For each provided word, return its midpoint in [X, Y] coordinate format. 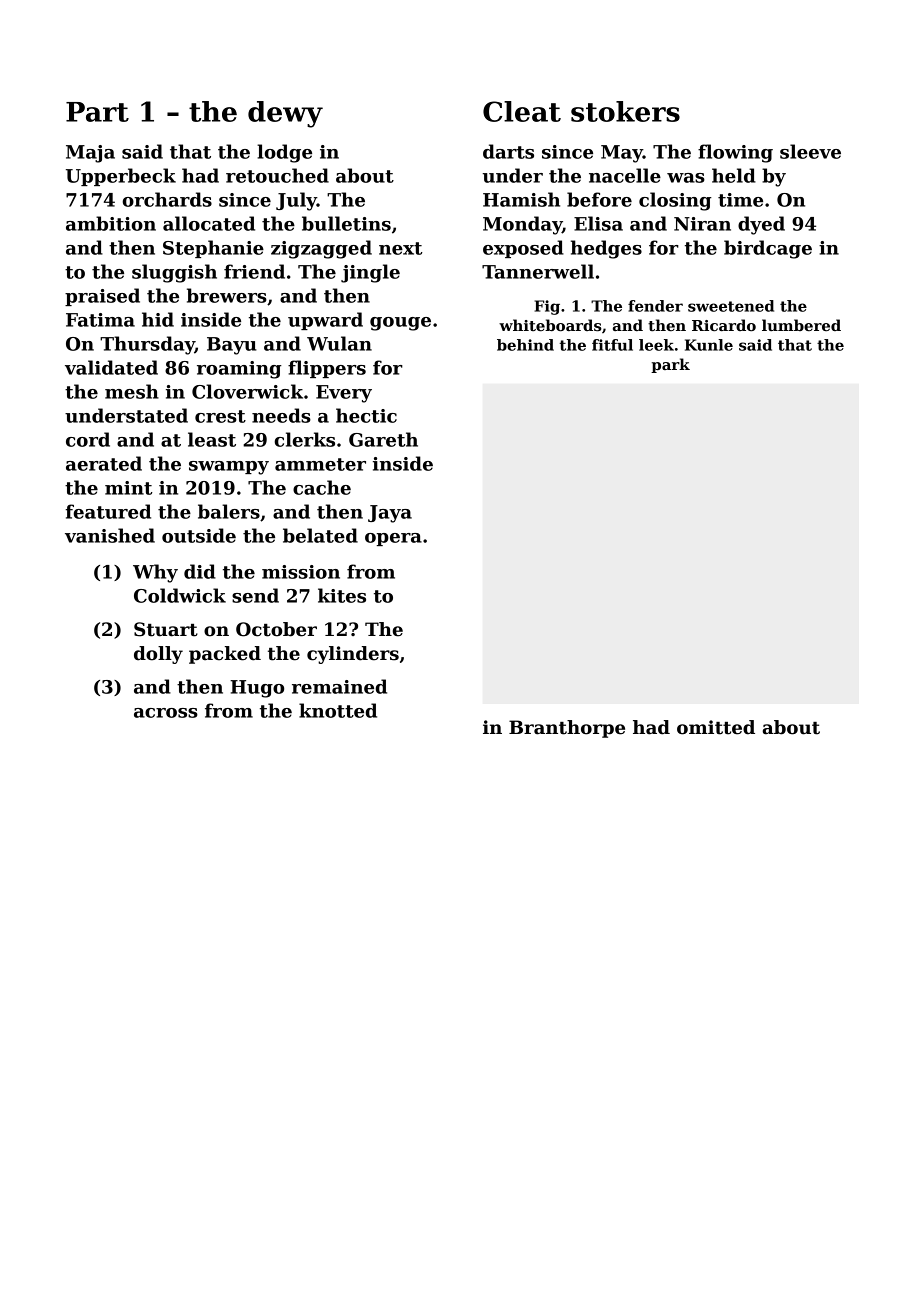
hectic [366, 415]
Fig [547, 307]
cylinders [353, 655]
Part [97, 112]
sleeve [810, 151]
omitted [716, 727]
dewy [285, 114]
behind [525, 345]
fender [655, 306]
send [255, 595]
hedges [606, 249]
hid [158, 319]
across [166, 713]
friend [254, 271]
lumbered [801, 325]
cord [88, 439]
